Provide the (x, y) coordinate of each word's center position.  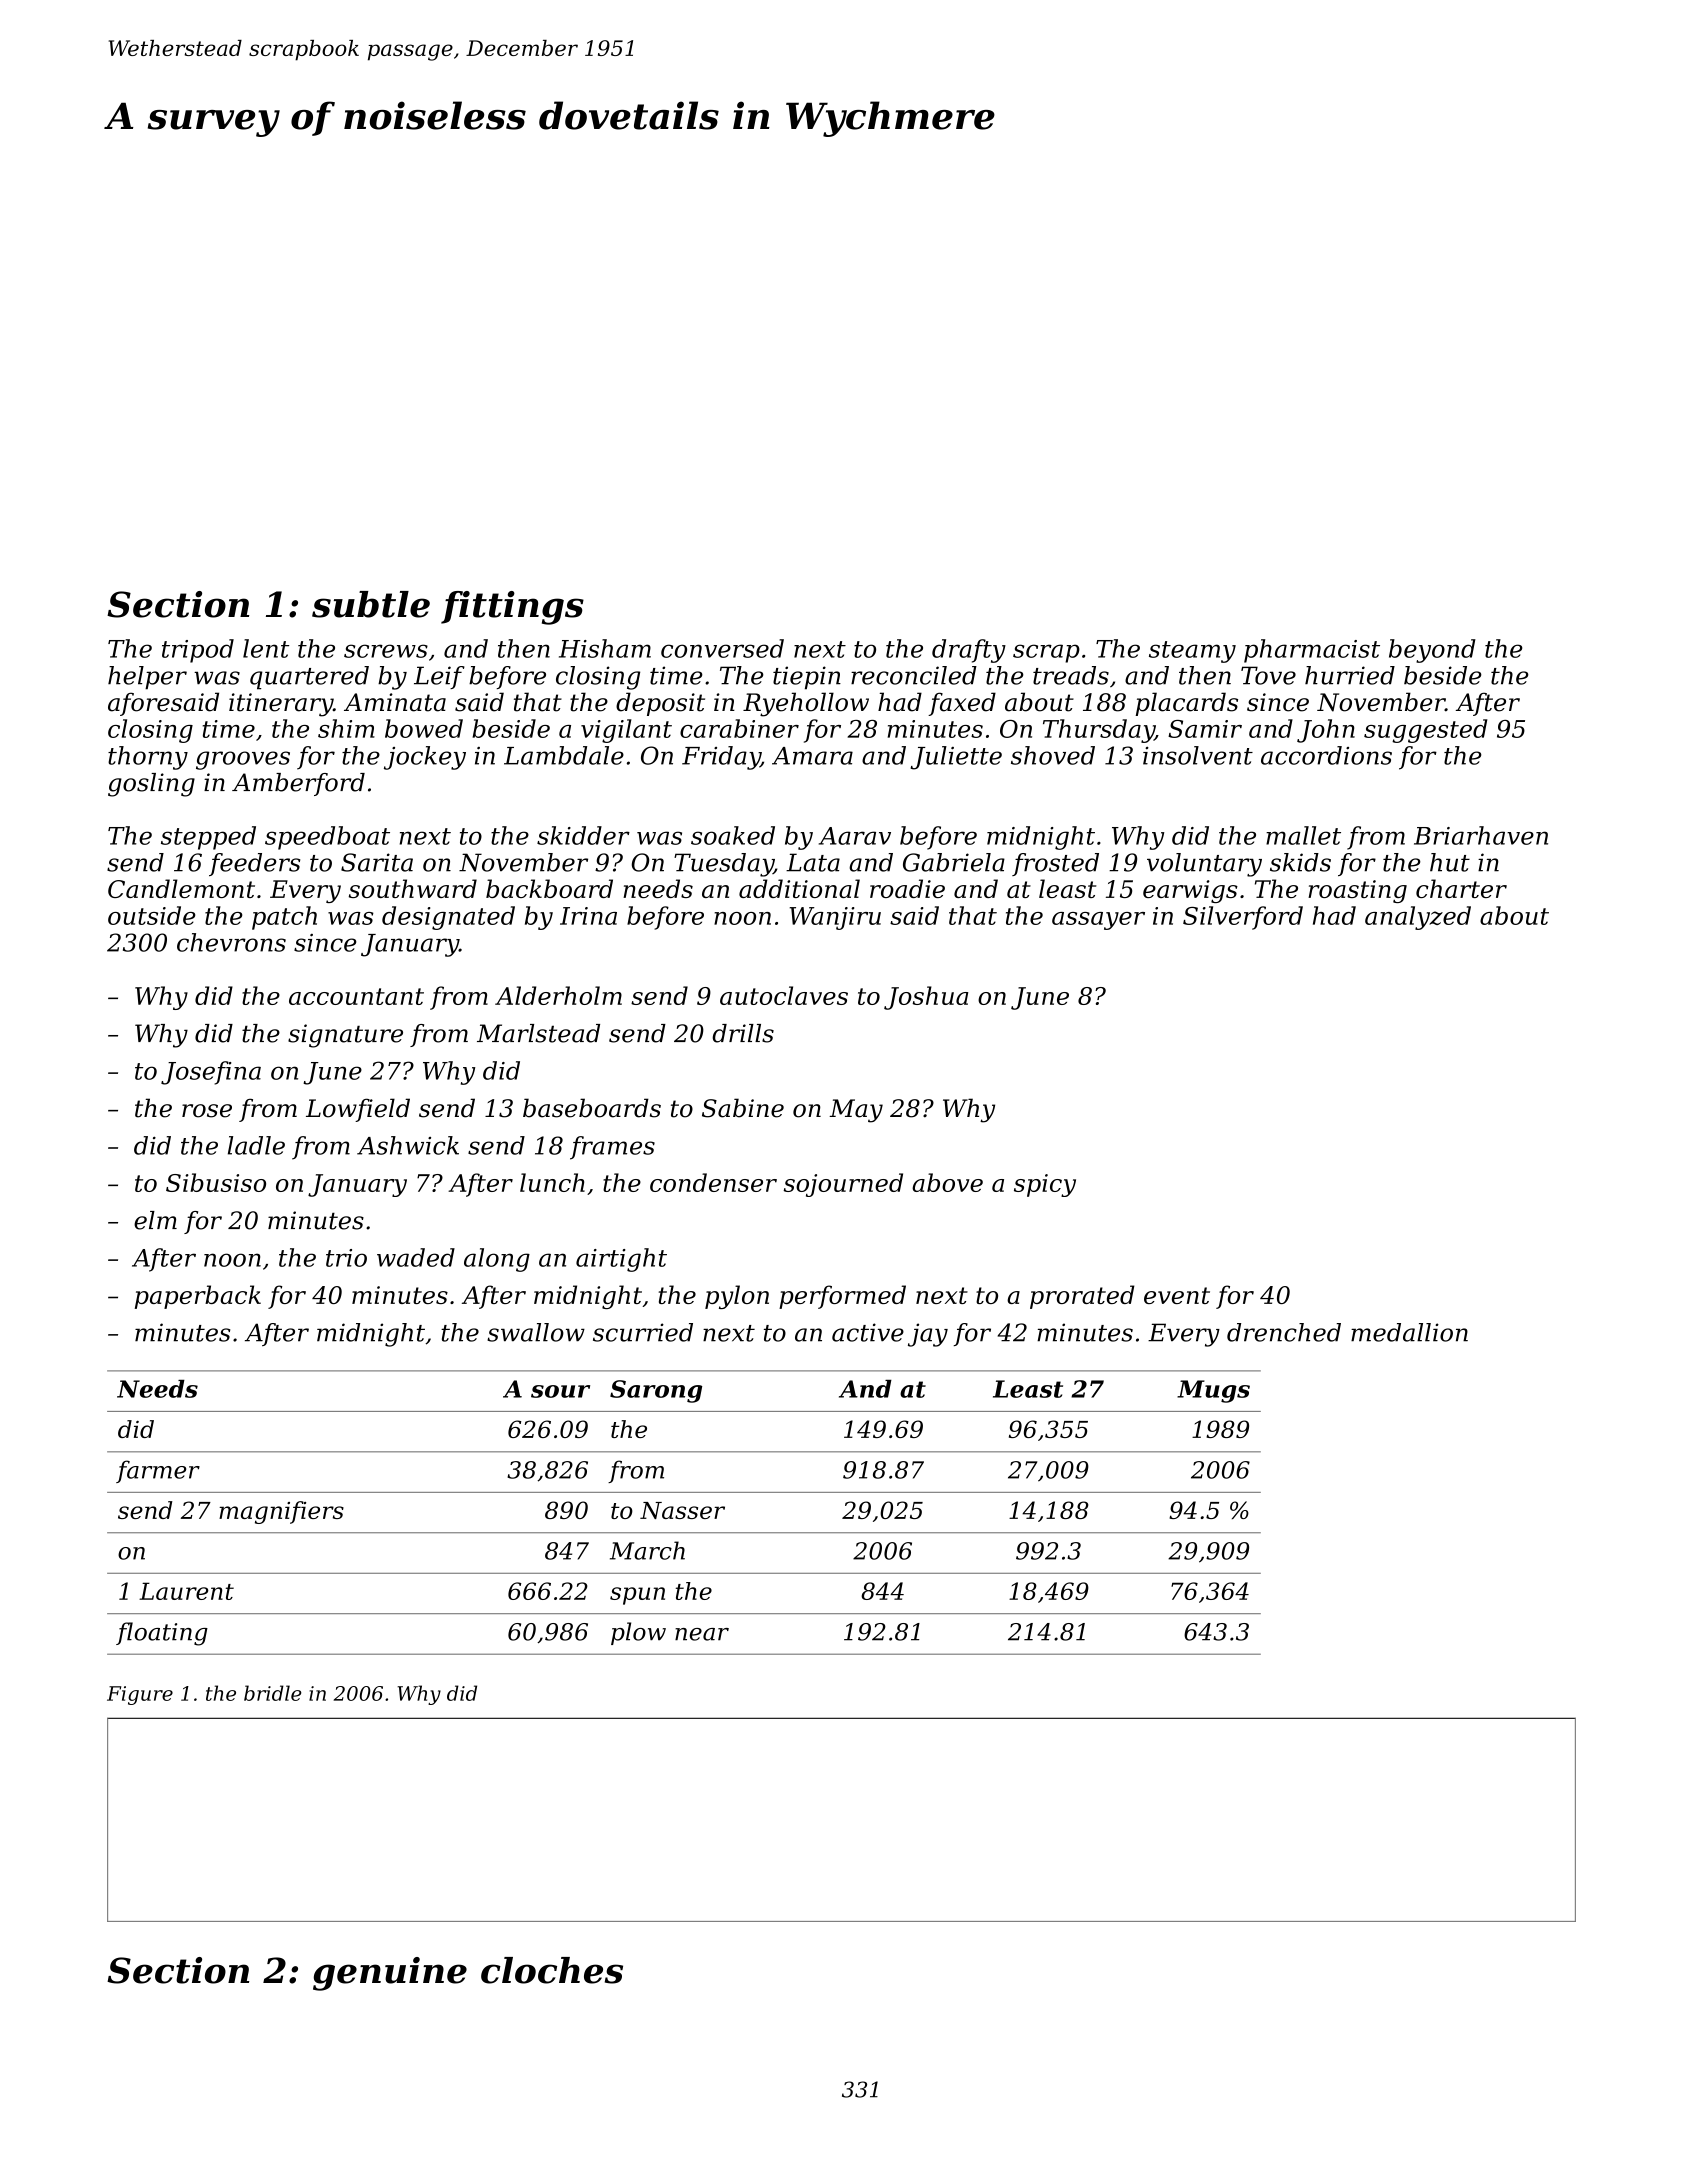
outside (151, 915)
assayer (1098, 921)
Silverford (1243, 918)
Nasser (682, 1510)
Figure (140, 1695)
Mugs (1213, 1391)
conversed (722, 648)
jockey (425, 758)
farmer (158, 1471)
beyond (1432, 651)
